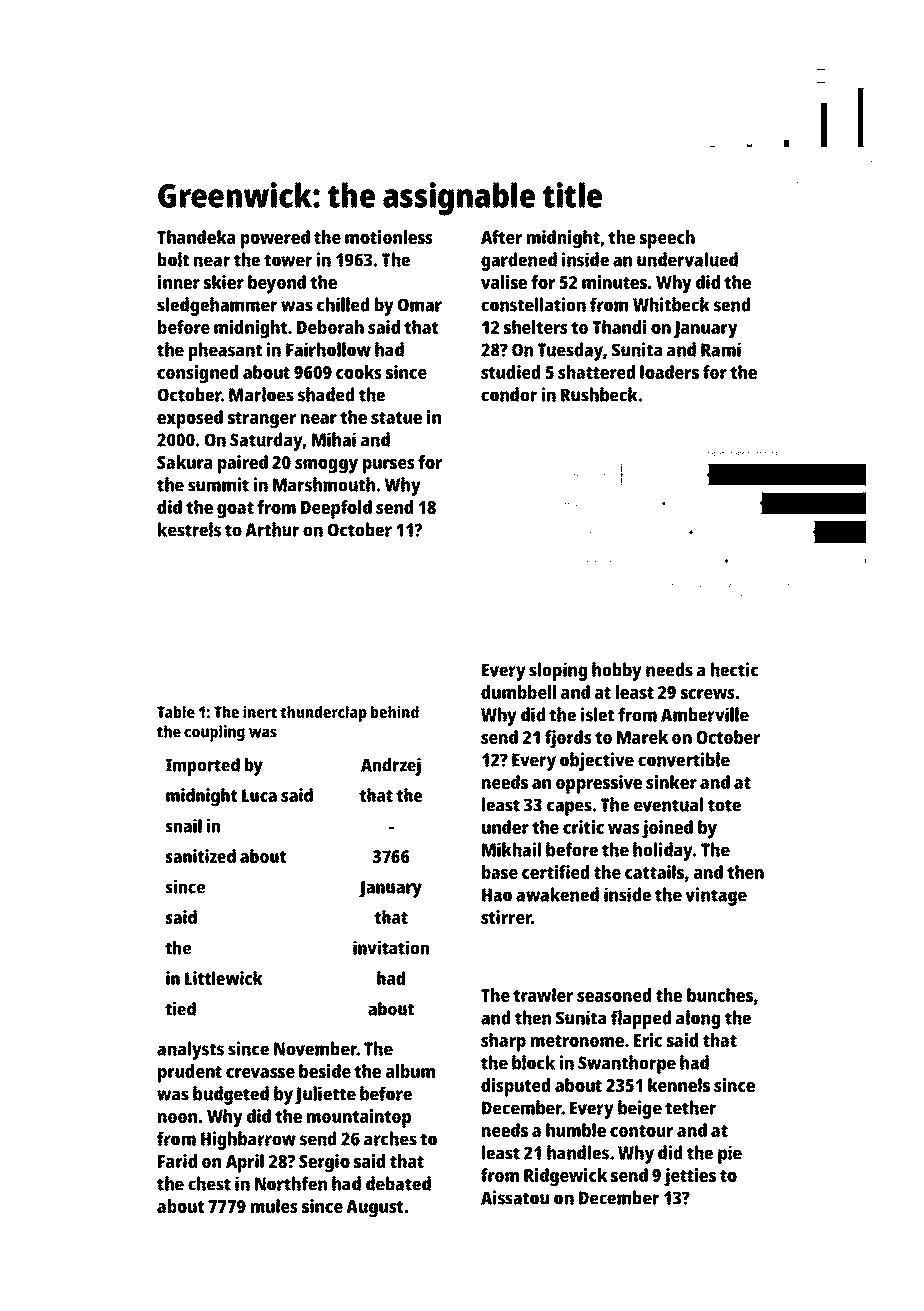 The height and width of the screenshot is (1311, 924). What do you see at coordinates (389, 237) in the screenshot?
I see `motionless` at bounding box center [389, 237].
